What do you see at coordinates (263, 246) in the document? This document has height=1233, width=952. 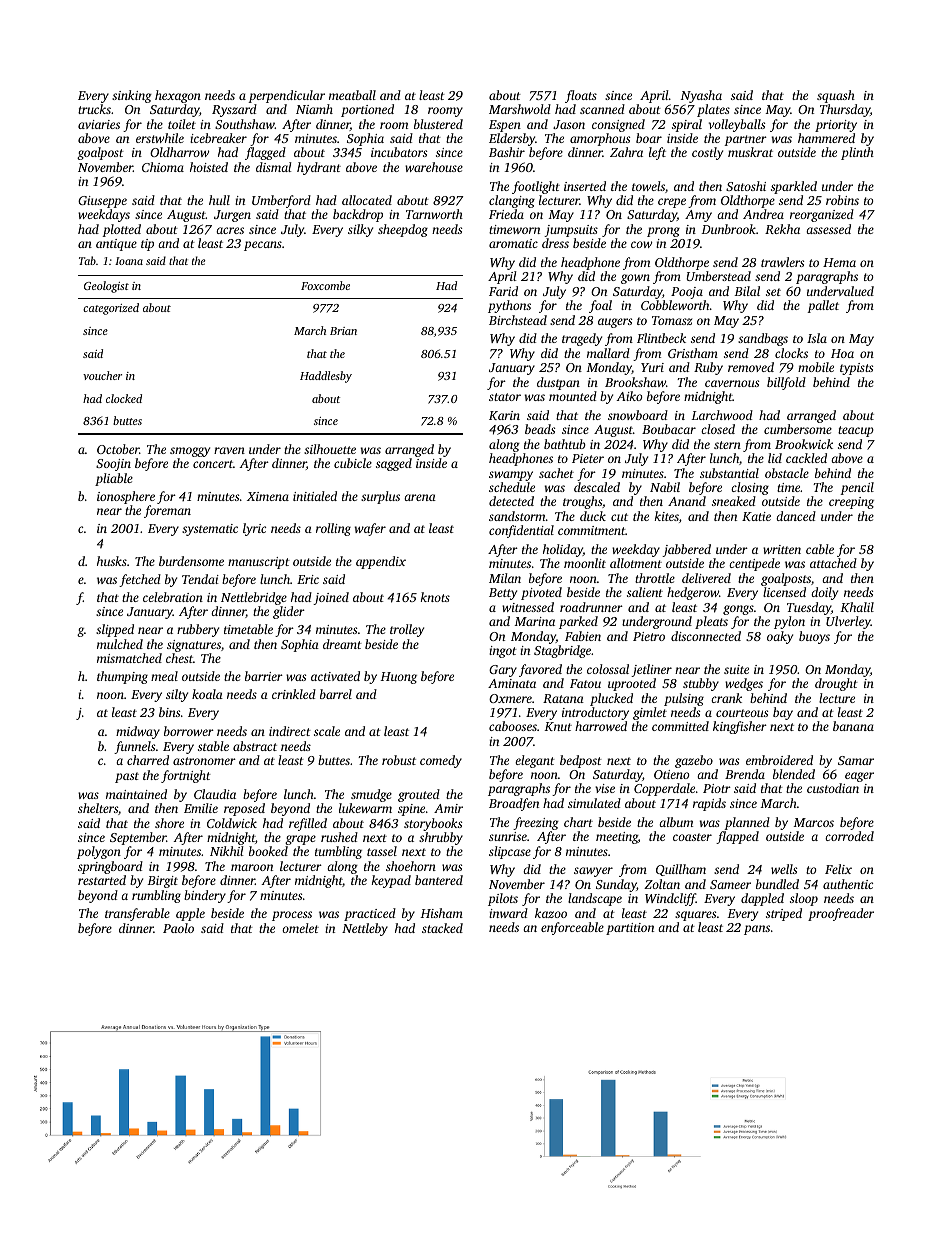 I see `pecans` at bounding box center [263, 246].
